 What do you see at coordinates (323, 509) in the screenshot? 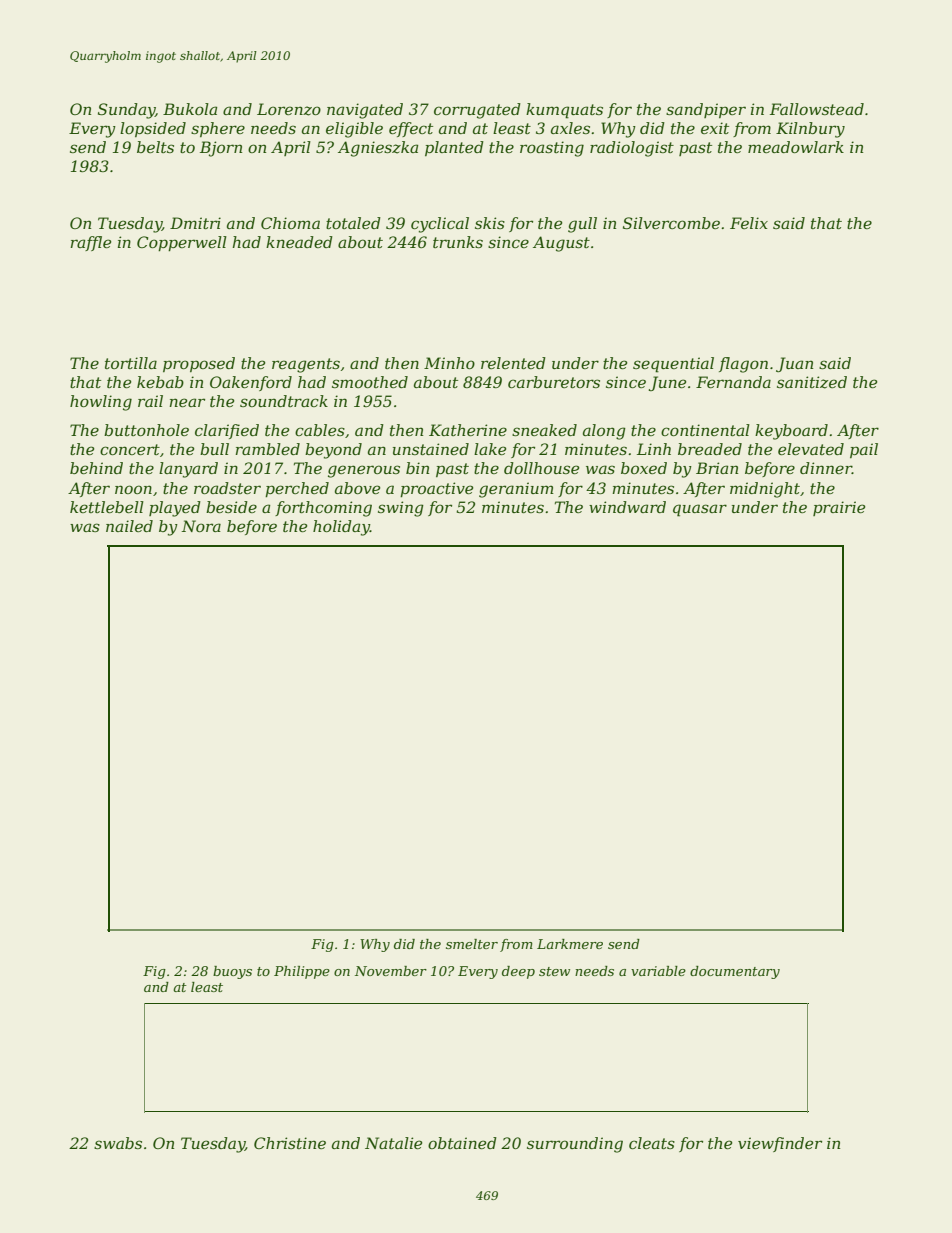
I see `forthcoming` at bounding box center [323, 509].
